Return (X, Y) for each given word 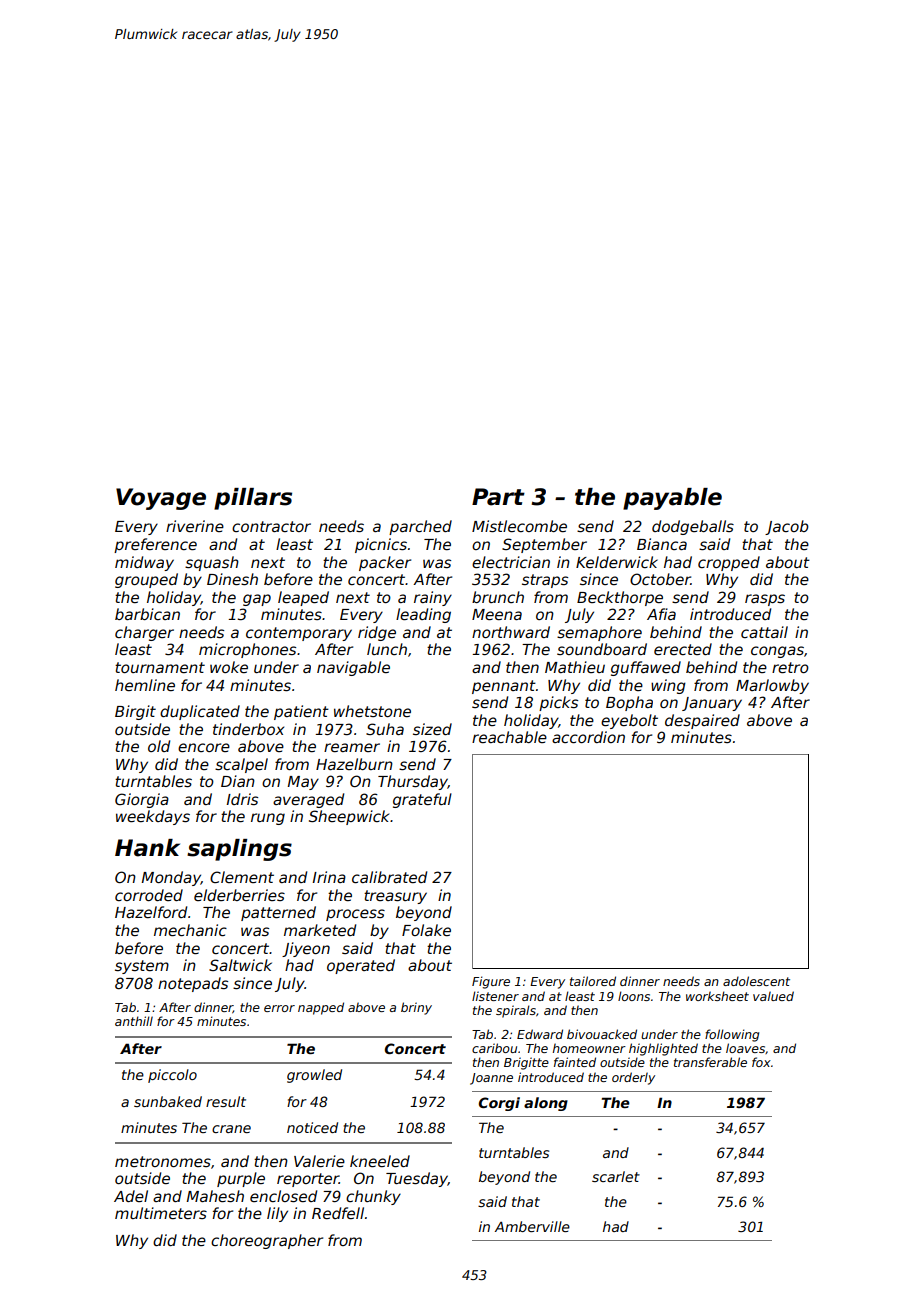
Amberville (532, 1226)
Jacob (787, 527)
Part (498, 497)
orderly (633, 1078)
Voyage (161, 499)
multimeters (161, 1213)
